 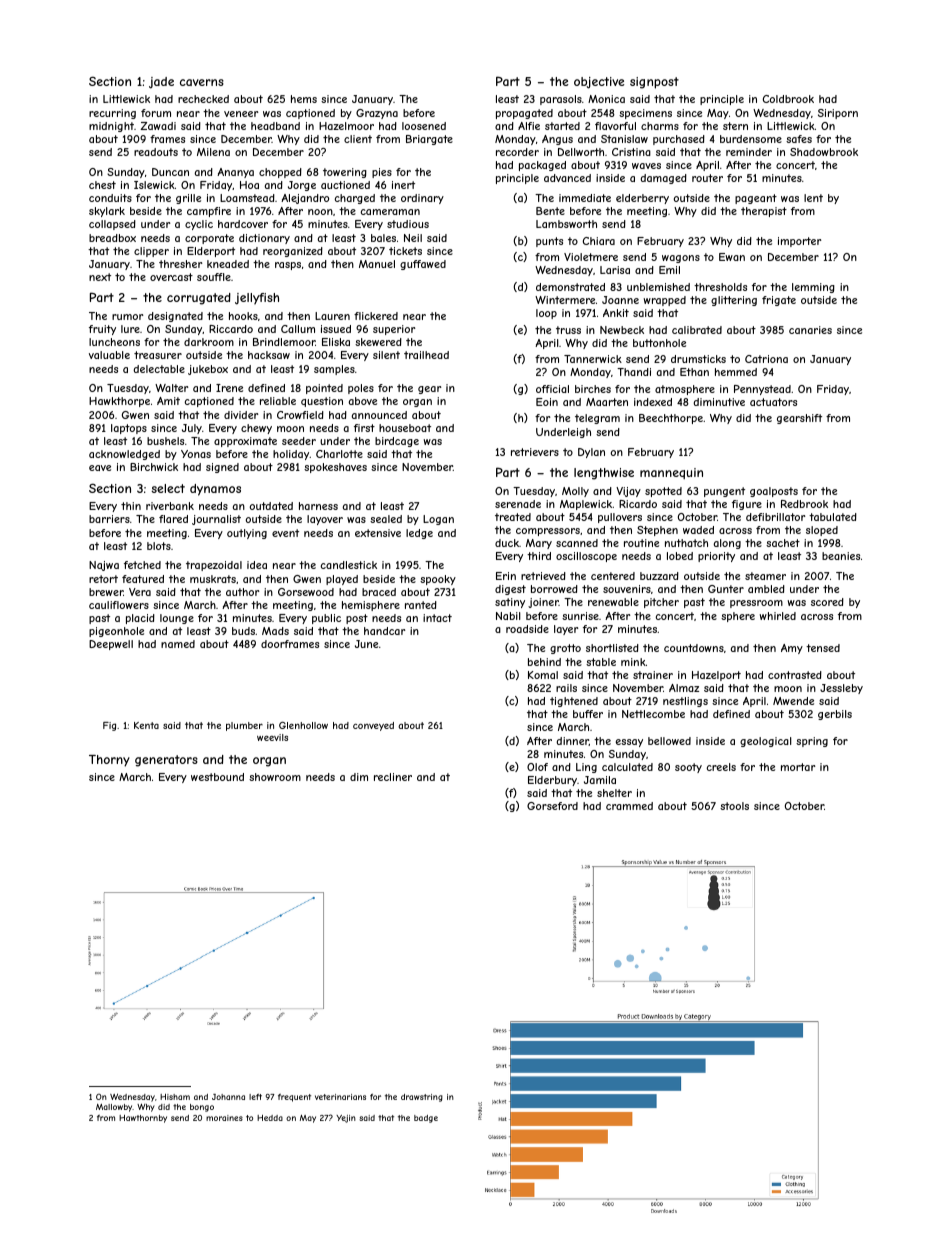 What do you see at coordinates (255, 1097) in the page?
I see `left` at bounding box center [255, 1097].
